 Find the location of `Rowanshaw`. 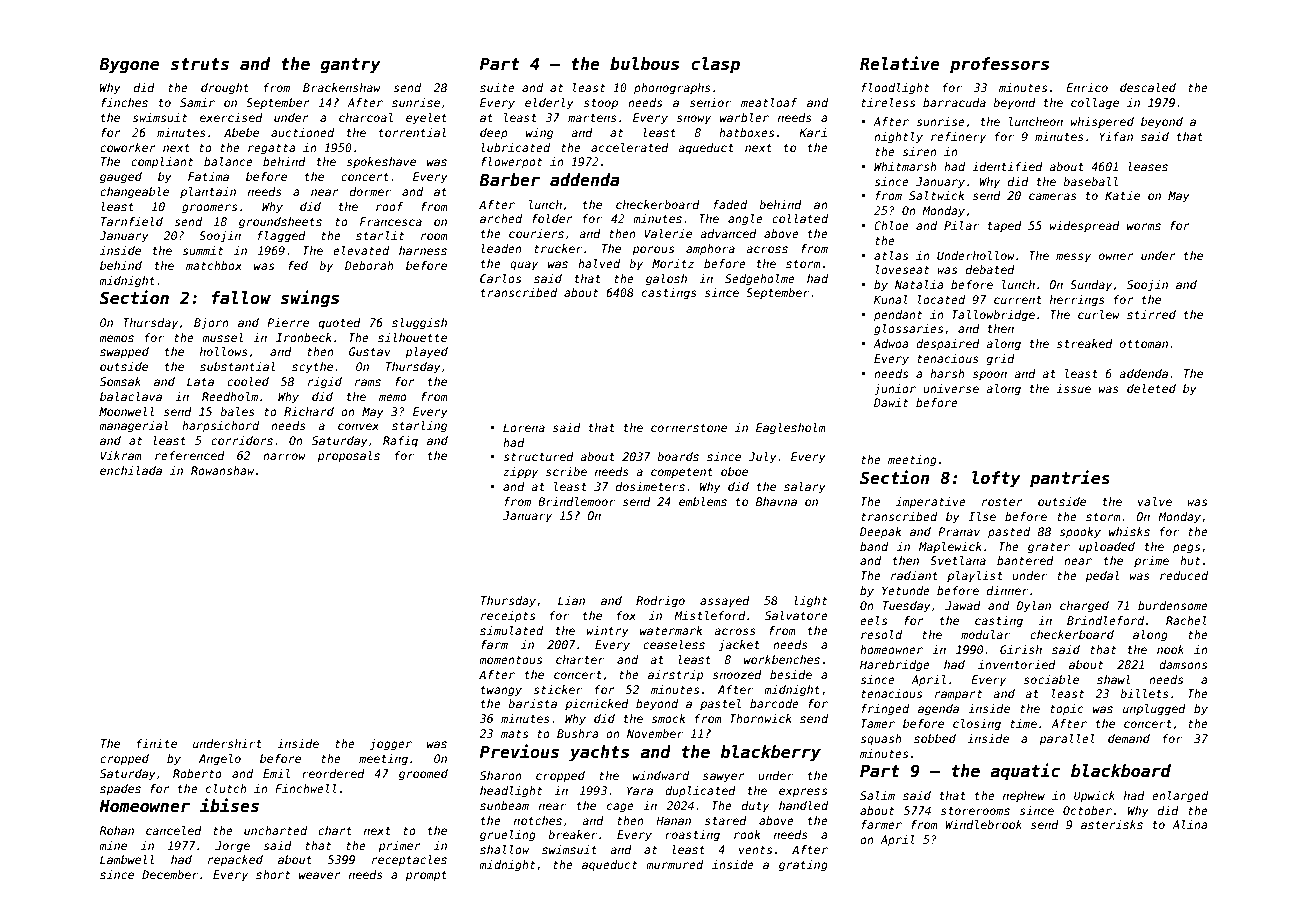

Rowanshaw is located at coordinates (222, 470).
